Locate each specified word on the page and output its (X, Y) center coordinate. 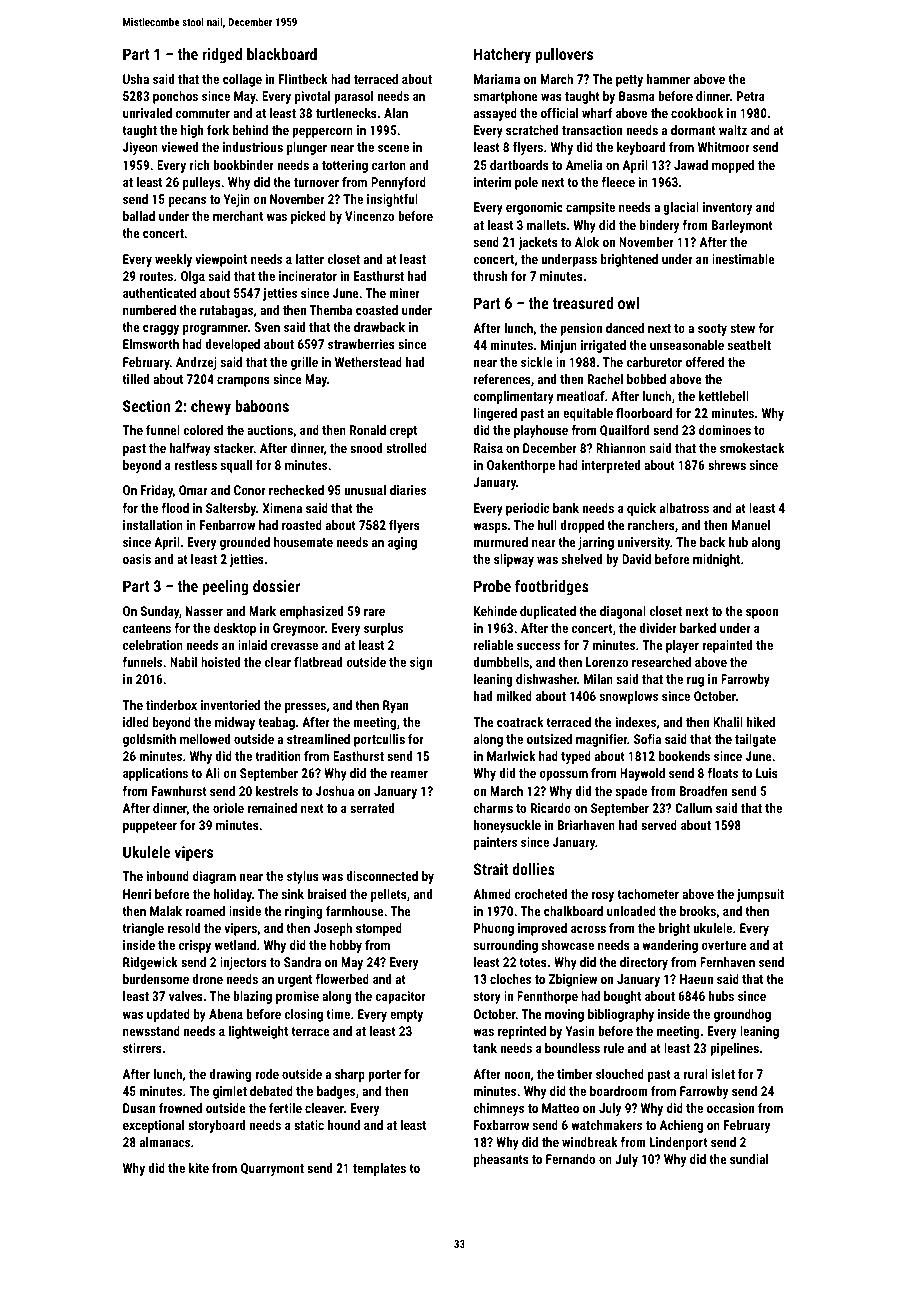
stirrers (142, 1048)
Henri (137, 894)
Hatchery (502, 56)
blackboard (282, 54)
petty (629, 81)
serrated (372, 808)
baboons (262, 406)
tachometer (648, 894)
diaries (408, 490)
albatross (684, 508)
